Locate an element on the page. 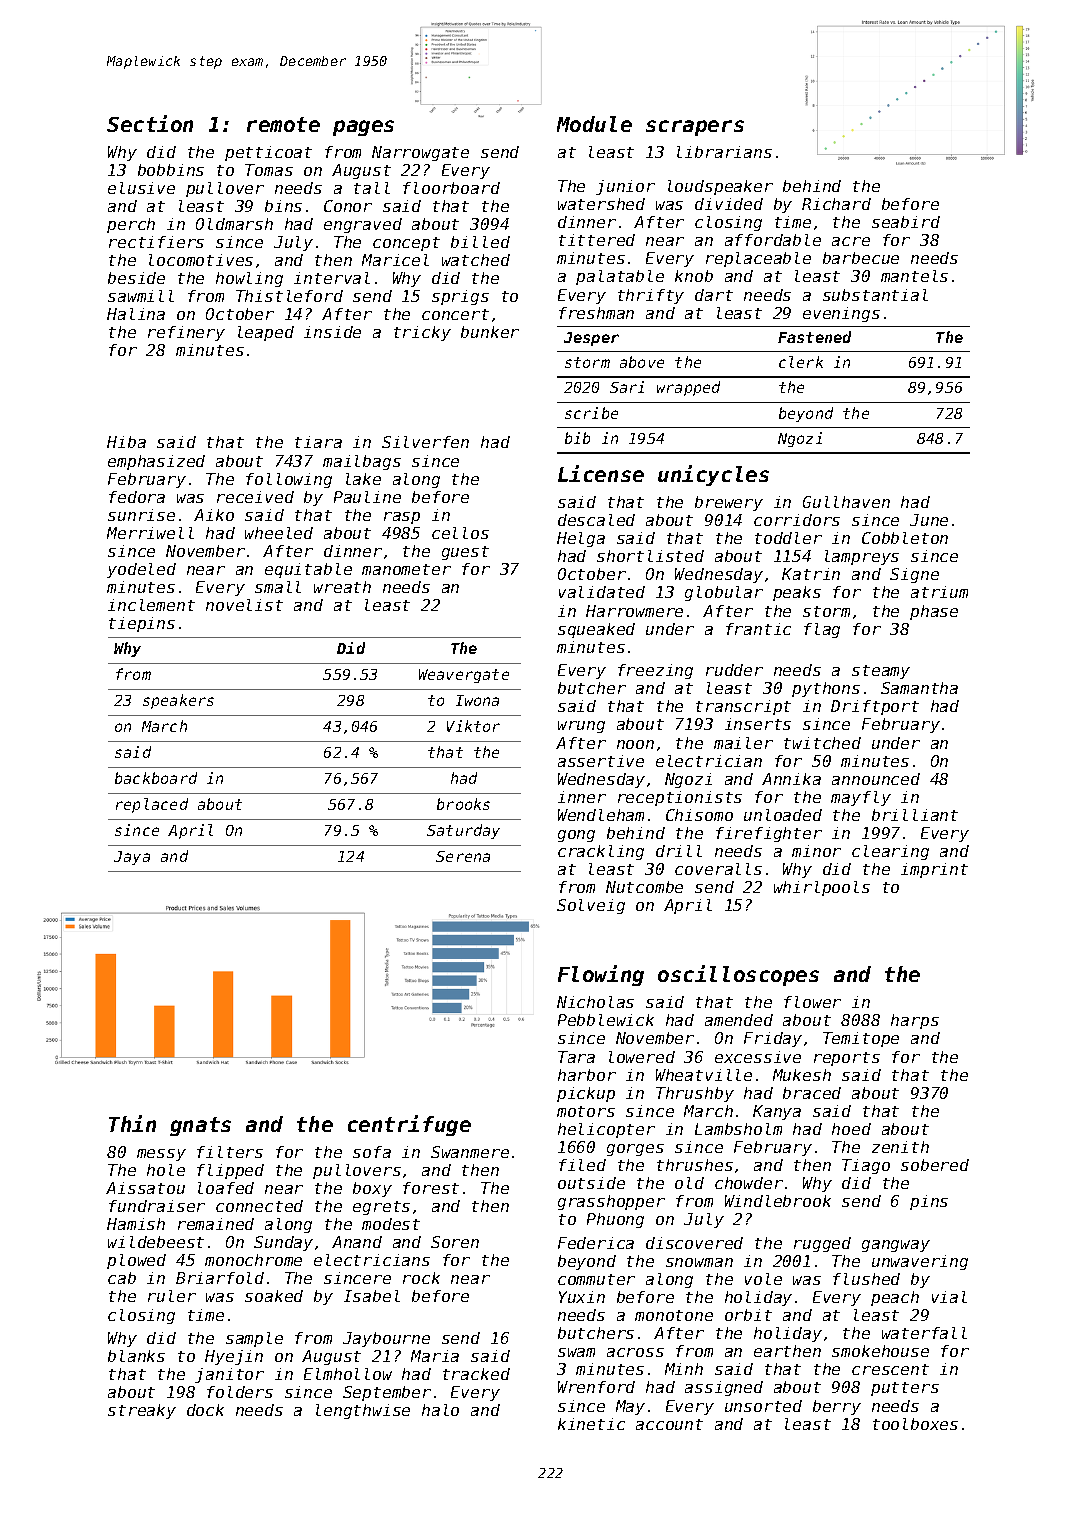 This page has height=1524, width=1078. halo is located at coordinates (440, 1410).
